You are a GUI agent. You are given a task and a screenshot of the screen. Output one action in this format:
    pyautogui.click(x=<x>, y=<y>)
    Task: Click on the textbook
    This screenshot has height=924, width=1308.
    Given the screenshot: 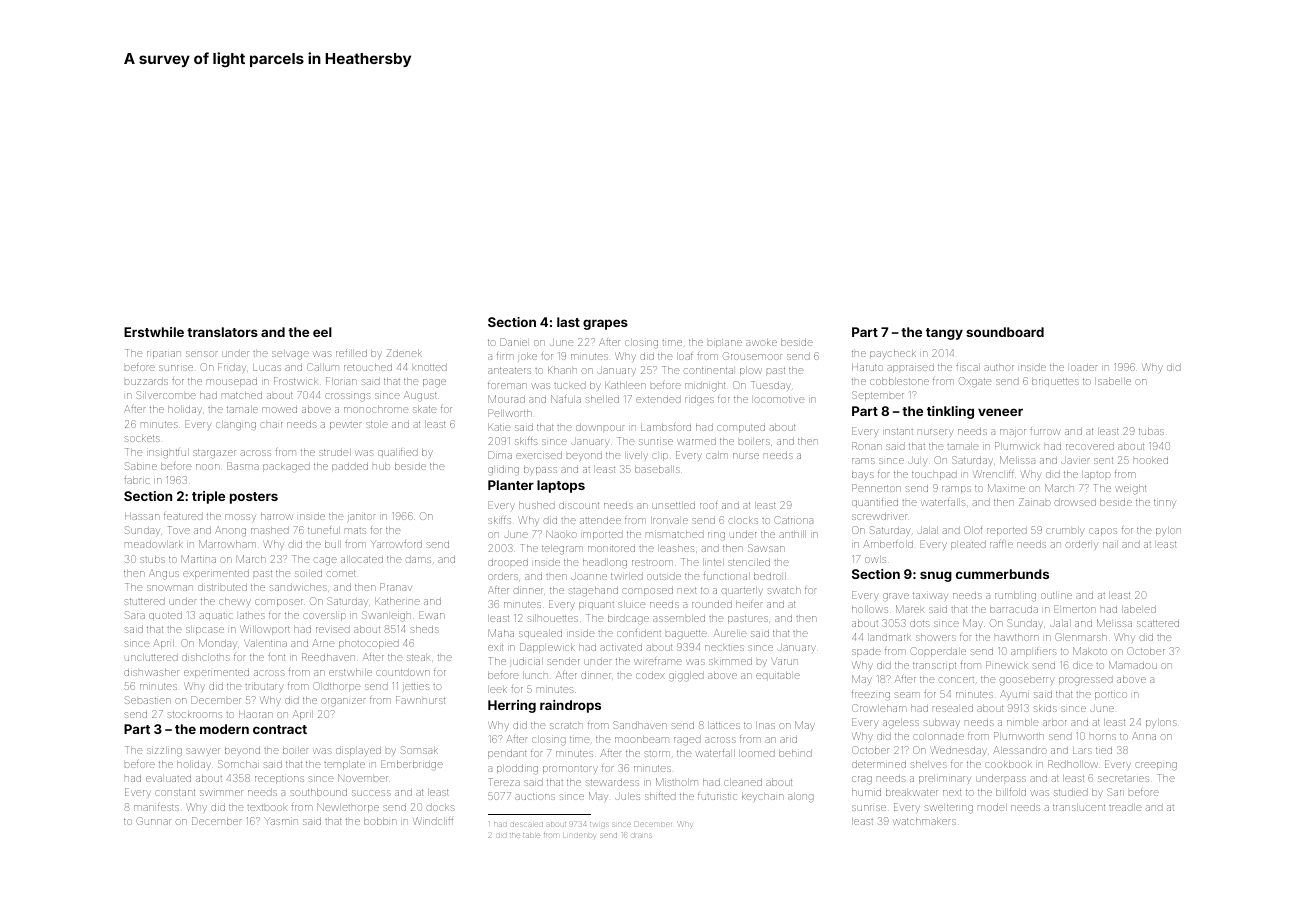 What is the action you would take?
    pyautogui.click(x=267, y=807)
